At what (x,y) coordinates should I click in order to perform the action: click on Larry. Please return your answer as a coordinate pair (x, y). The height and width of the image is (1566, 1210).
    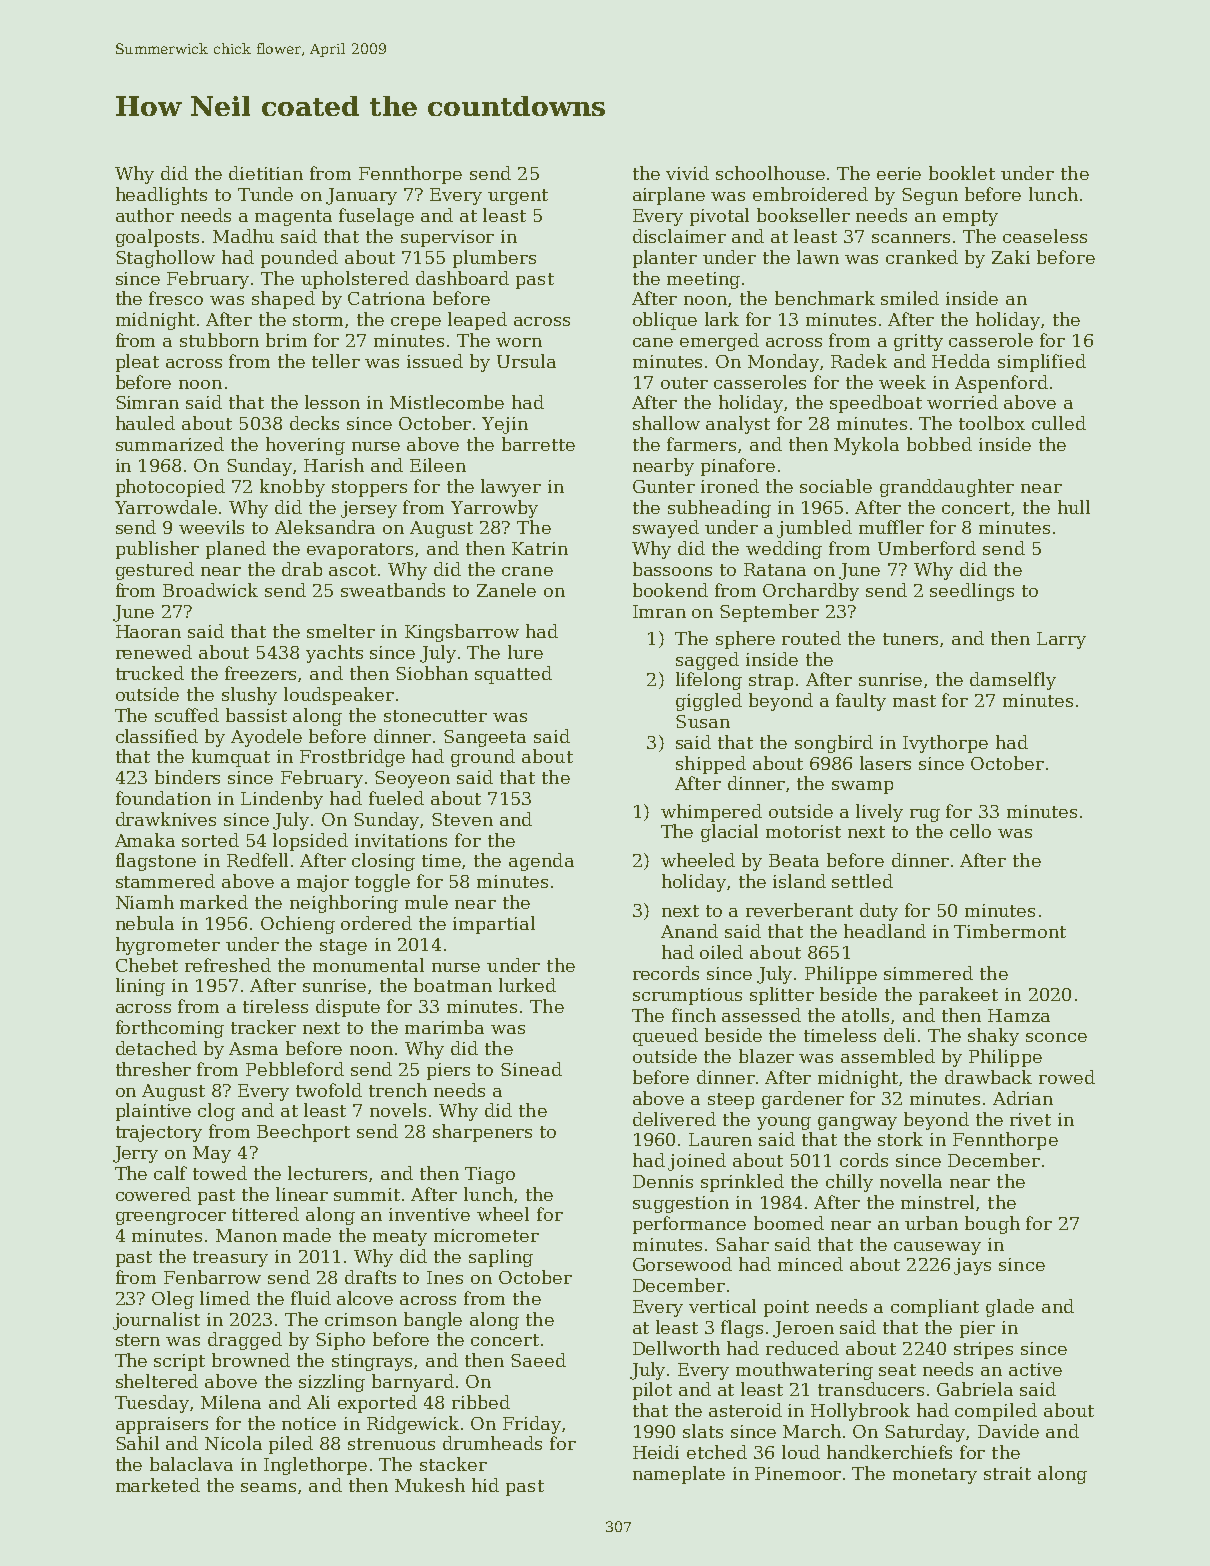
    Looking at the image, I should click on (1061, 640).
